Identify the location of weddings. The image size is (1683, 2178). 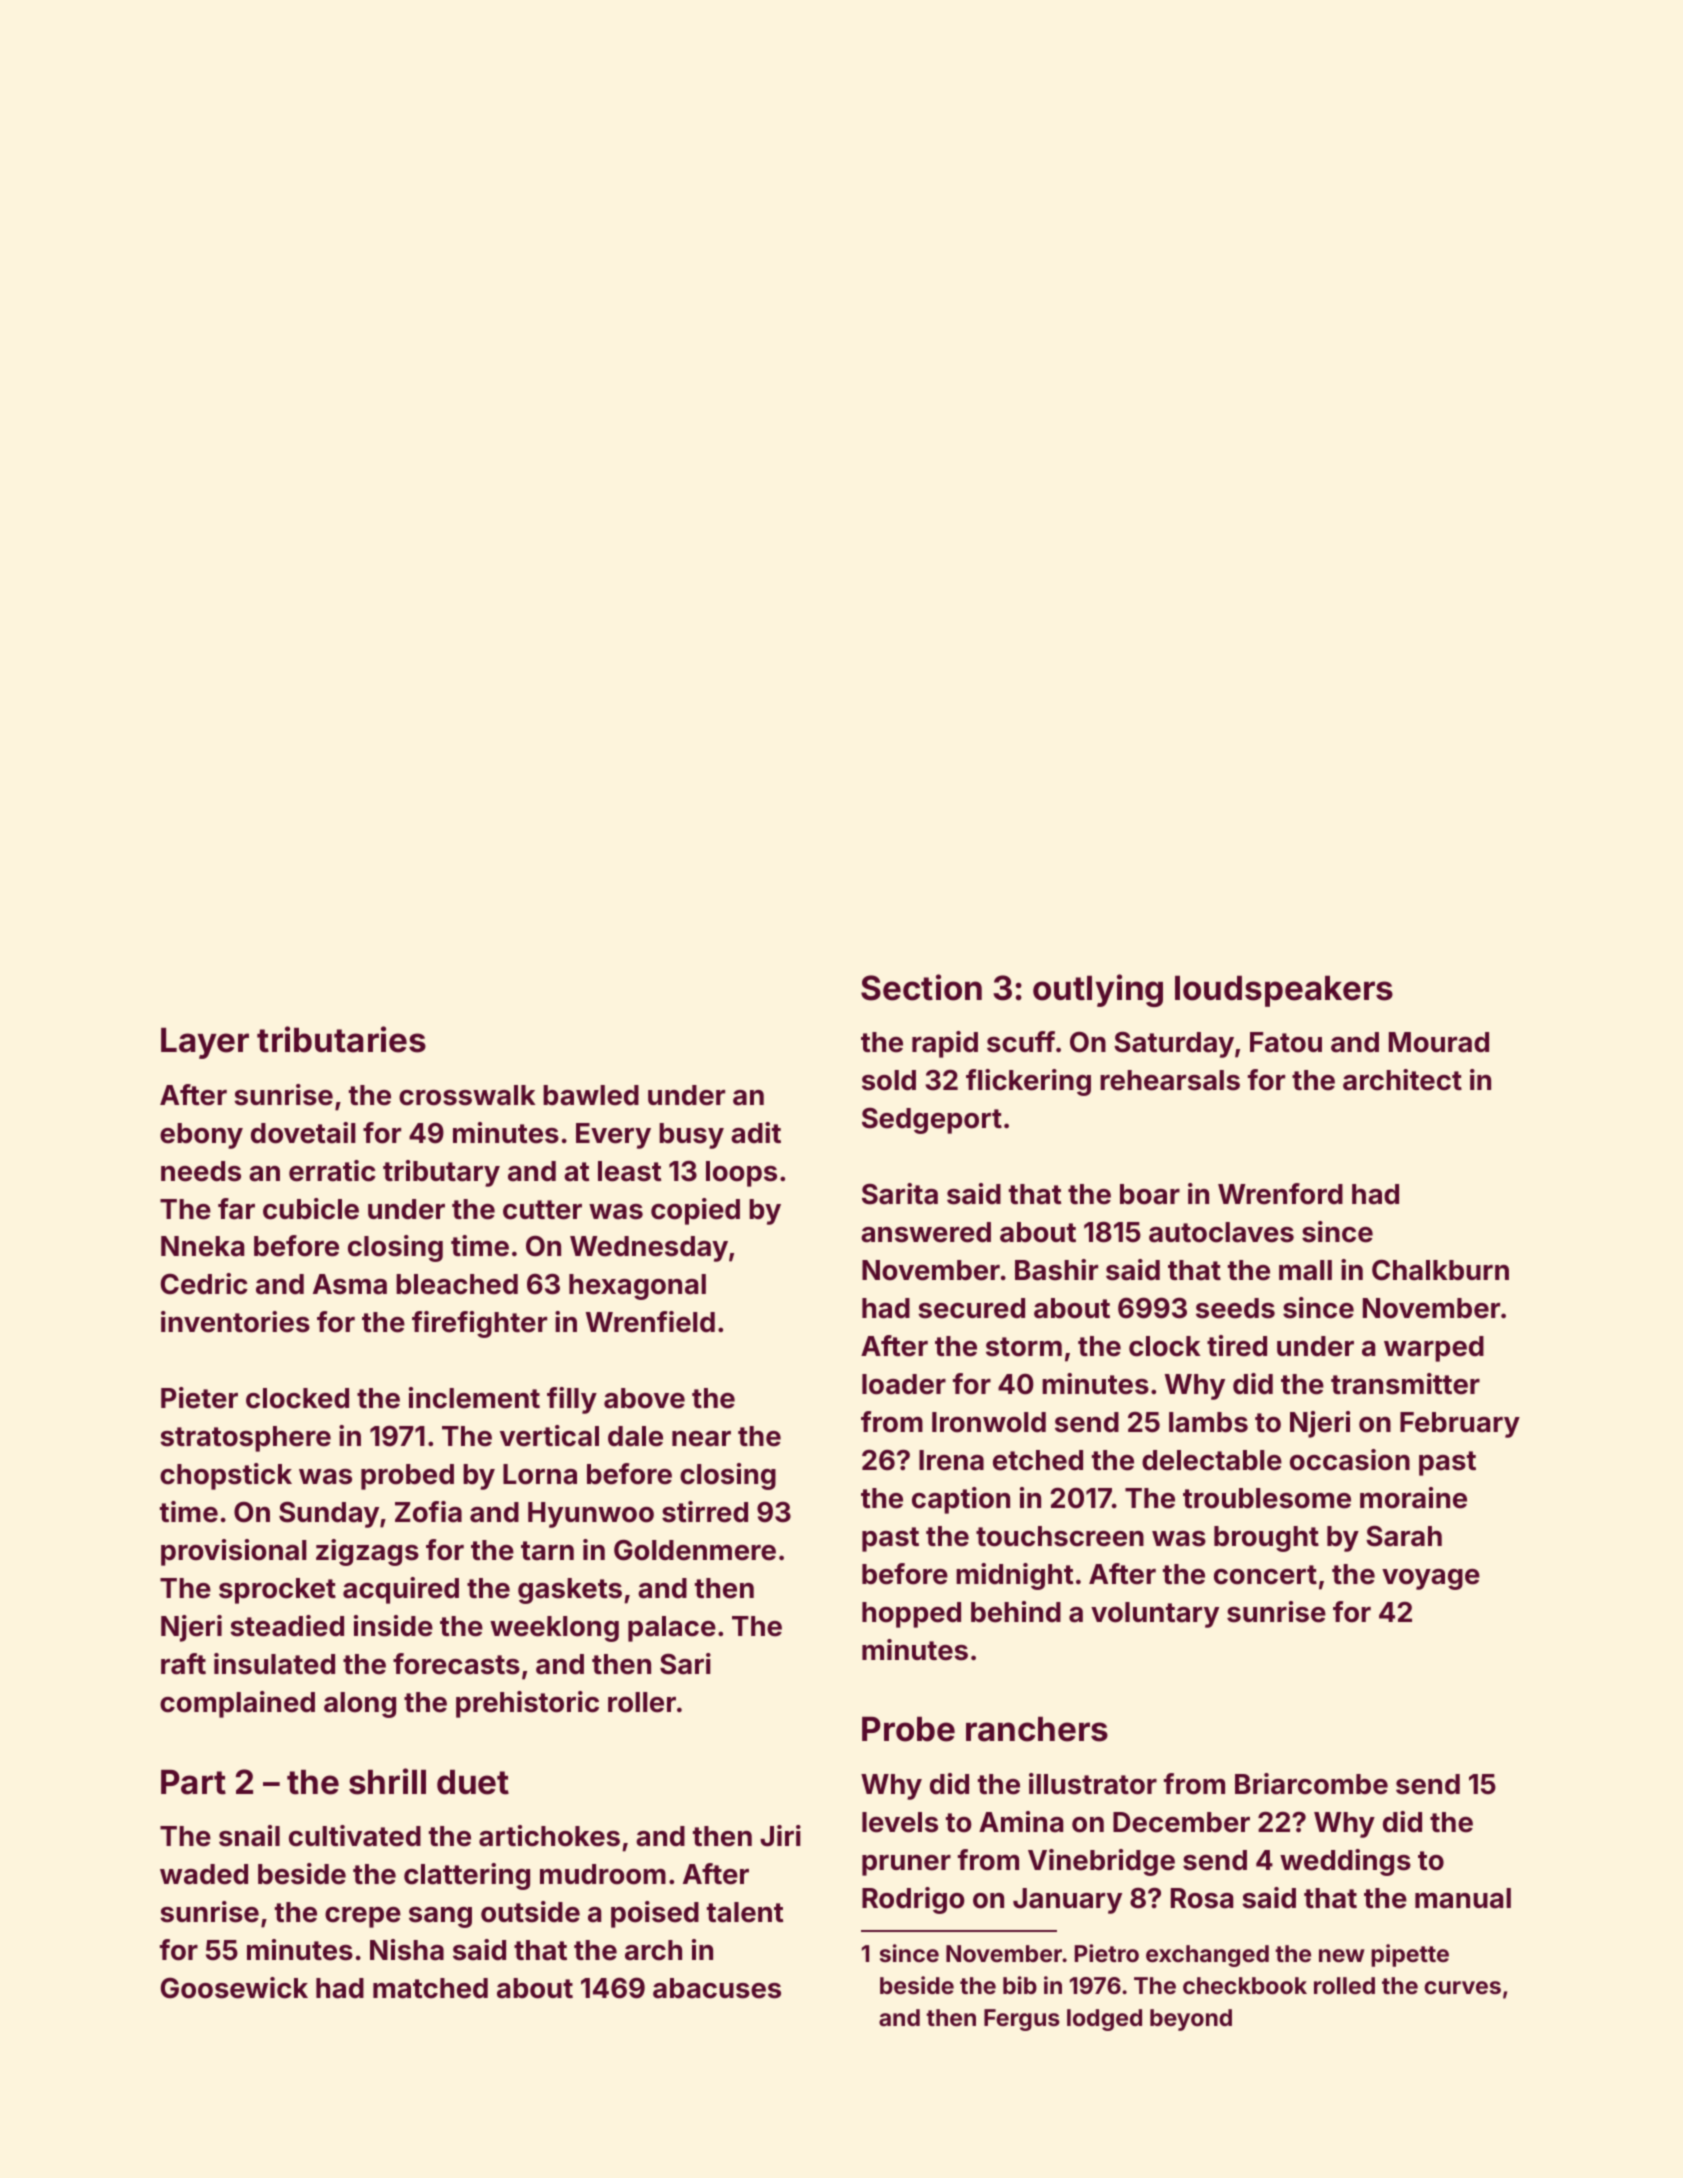
(1345, 1862).
